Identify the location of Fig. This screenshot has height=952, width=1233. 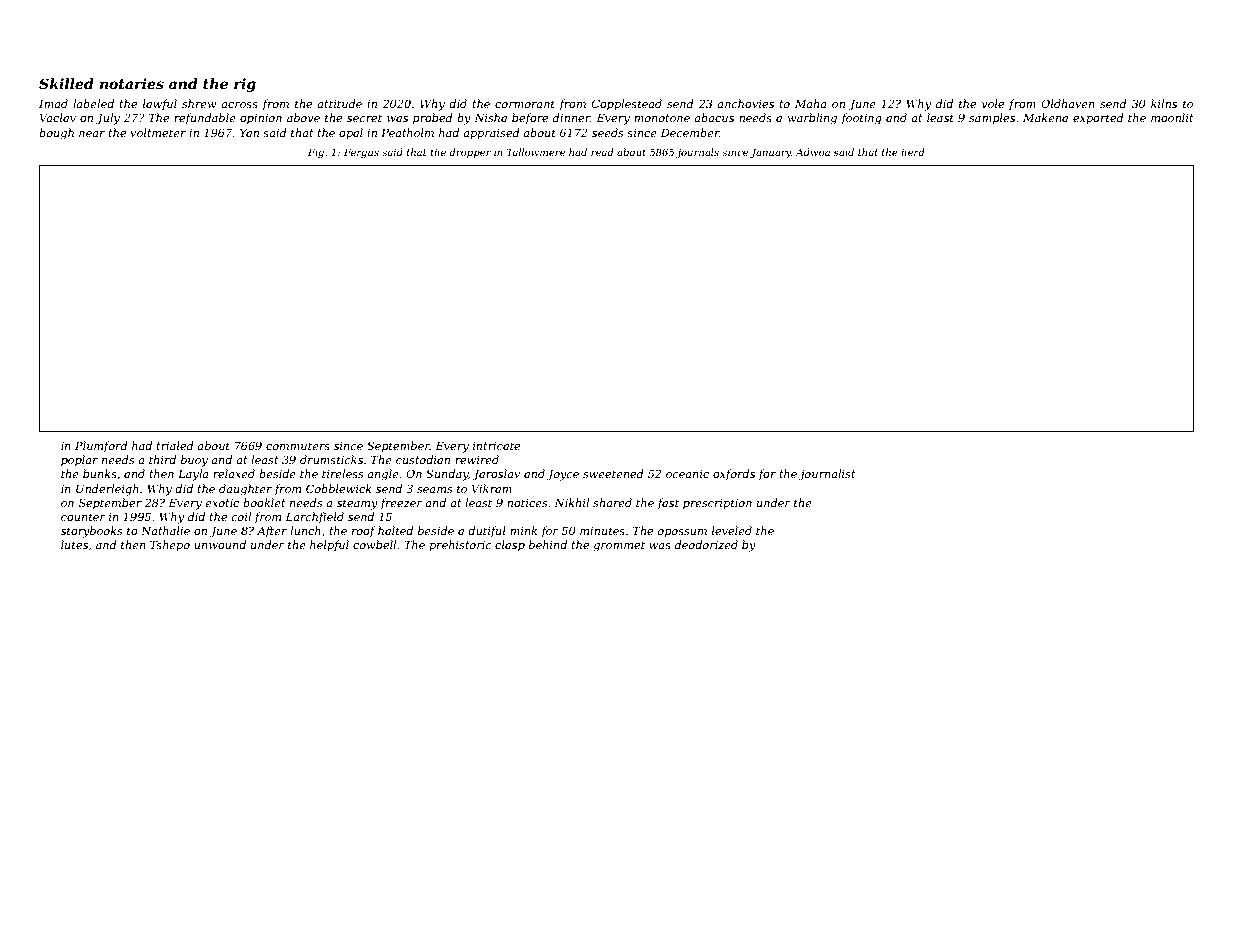
(316, 153).
